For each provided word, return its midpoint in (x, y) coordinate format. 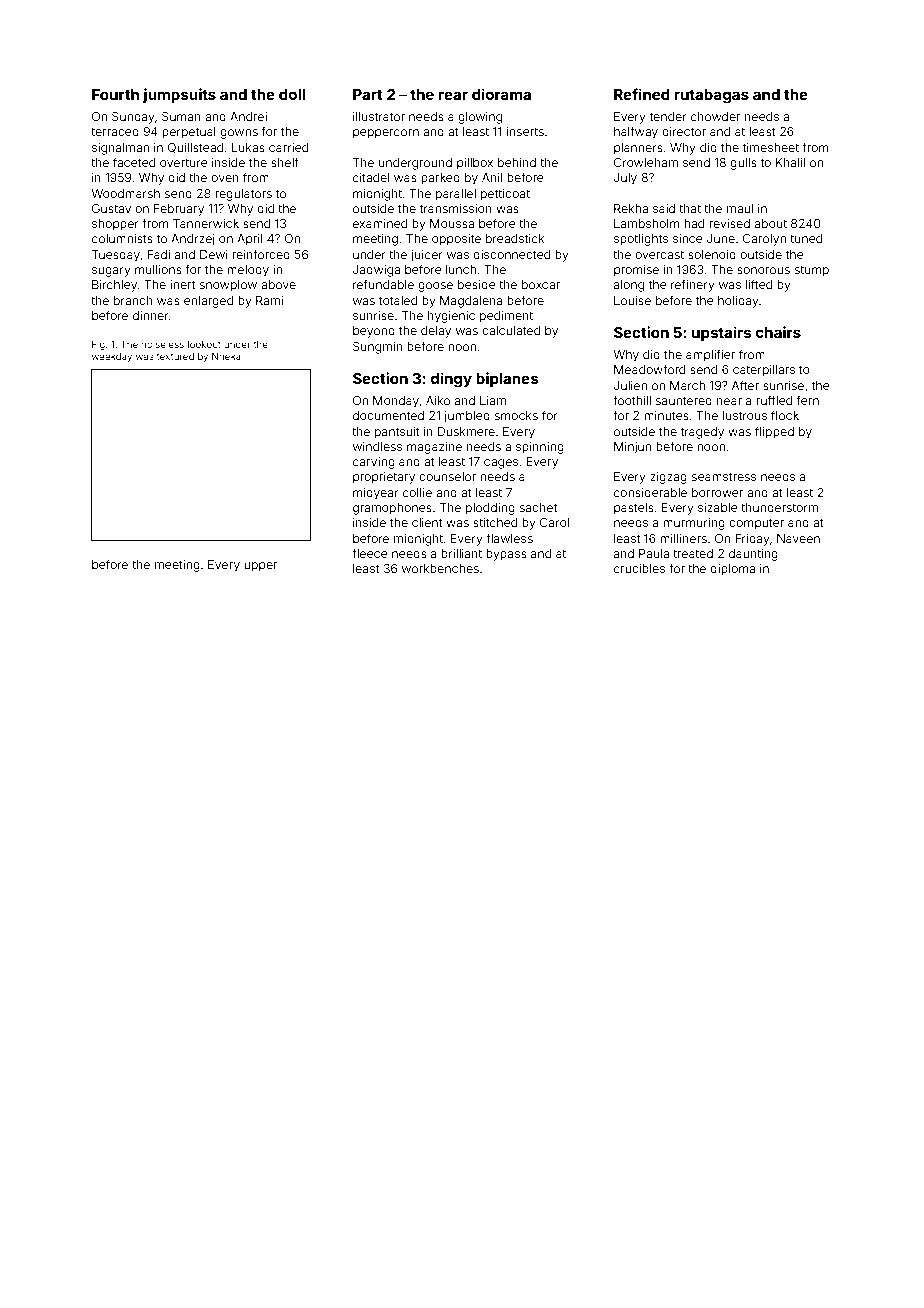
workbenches (440, 568)
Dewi (214, 254)
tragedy (702, 433)
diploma (732, 570)
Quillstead (195, 148)
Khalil (790, 162)
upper (260, 567)
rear (453, 95)
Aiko (438, 400)
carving (374, 463)
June (721, 238)
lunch (461, 269)
